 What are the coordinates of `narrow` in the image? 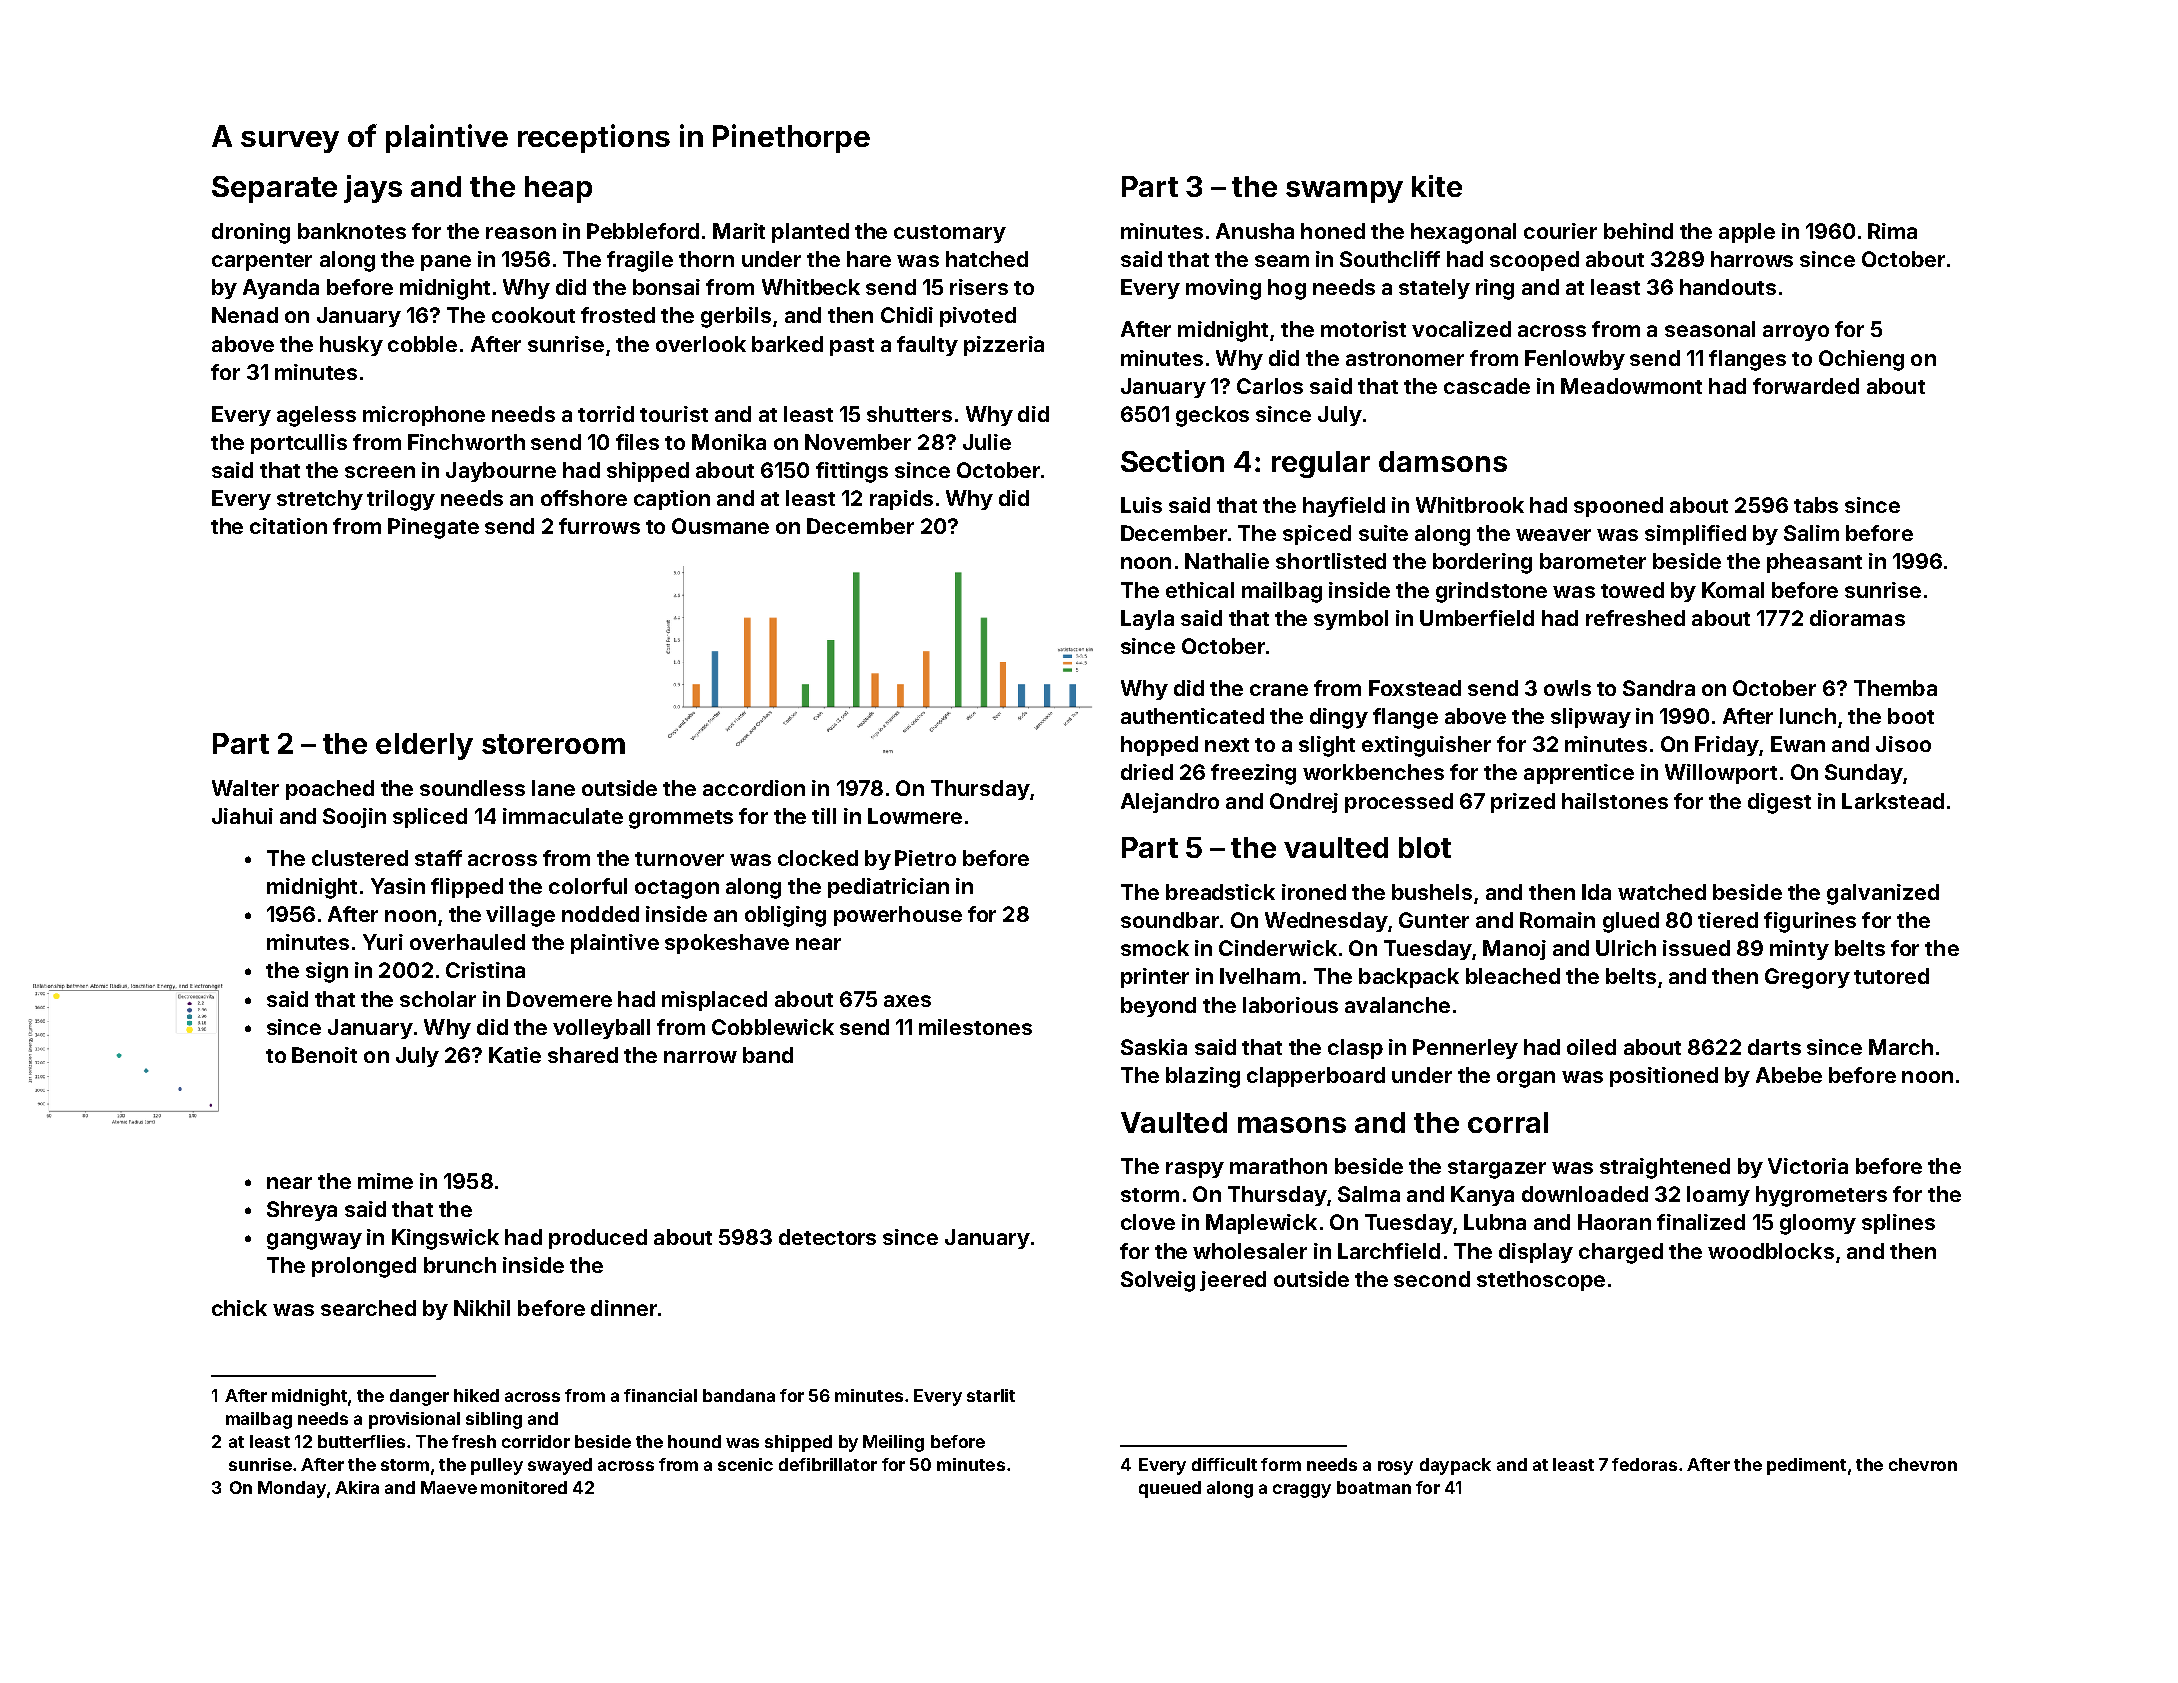 It's located at (700, 1057).
